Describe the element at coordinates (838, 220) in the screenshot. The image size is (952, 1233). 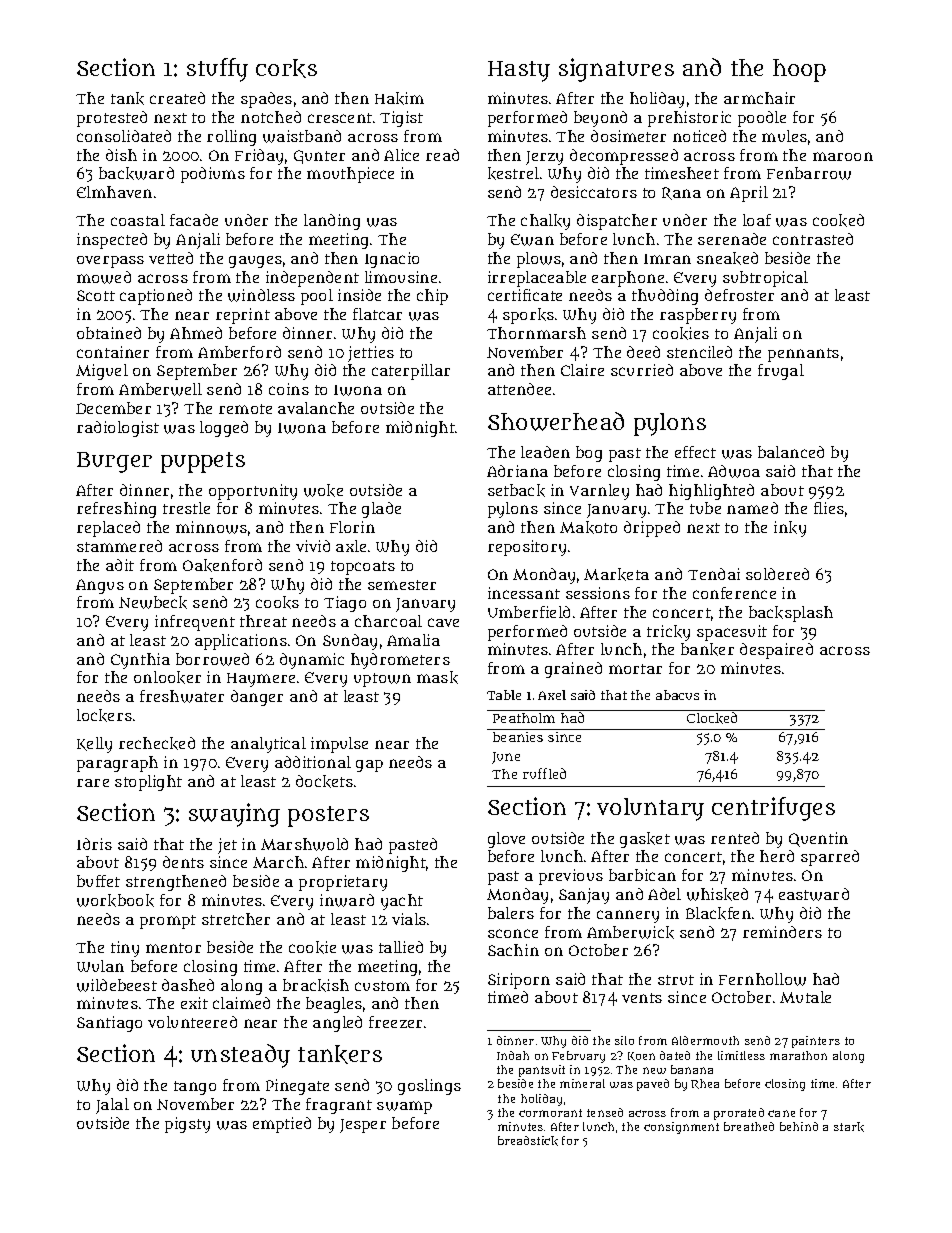
I see `cooked` at that location.
